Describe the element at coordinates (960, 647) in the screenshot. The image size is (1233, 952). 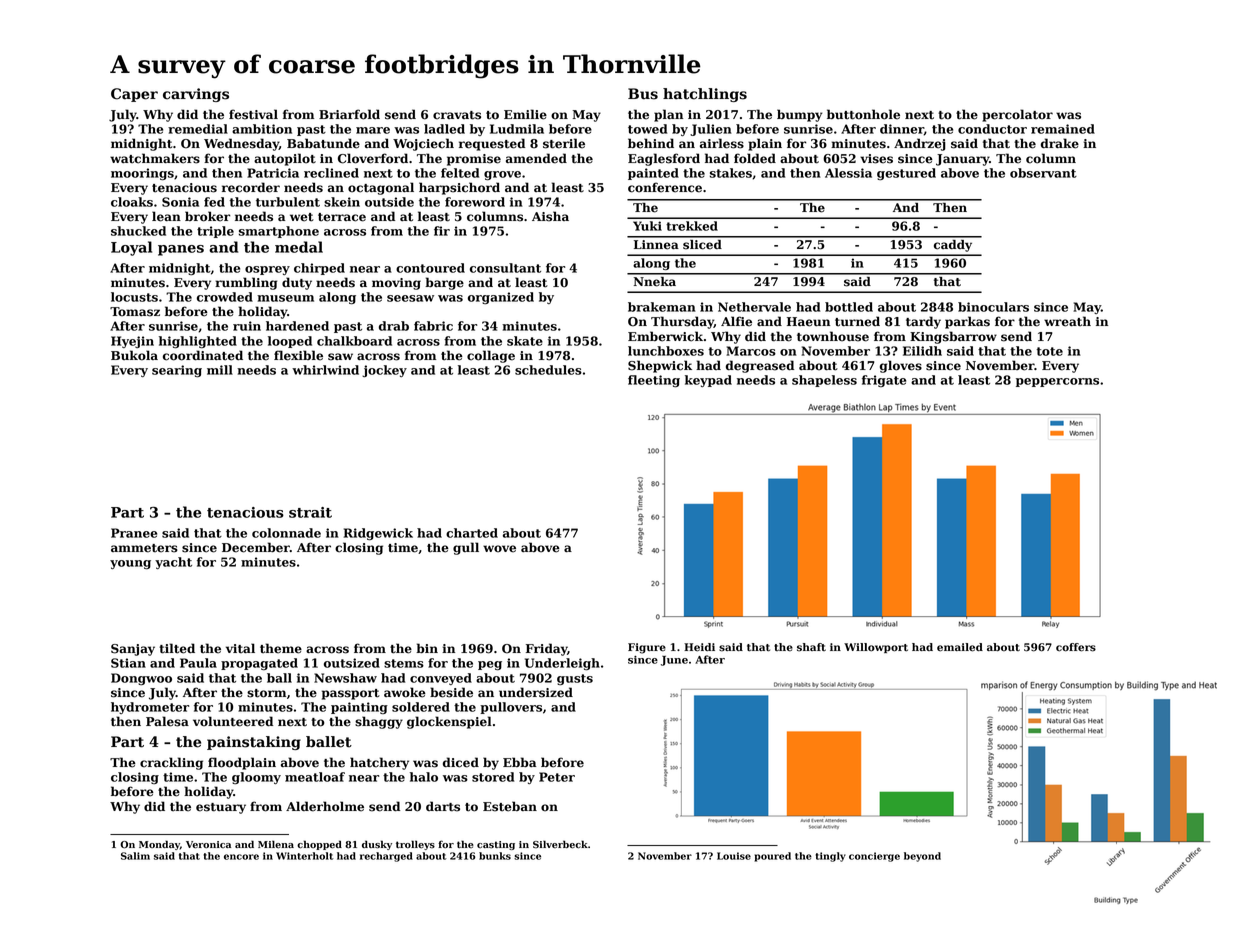
I see `emailed` at that location.
